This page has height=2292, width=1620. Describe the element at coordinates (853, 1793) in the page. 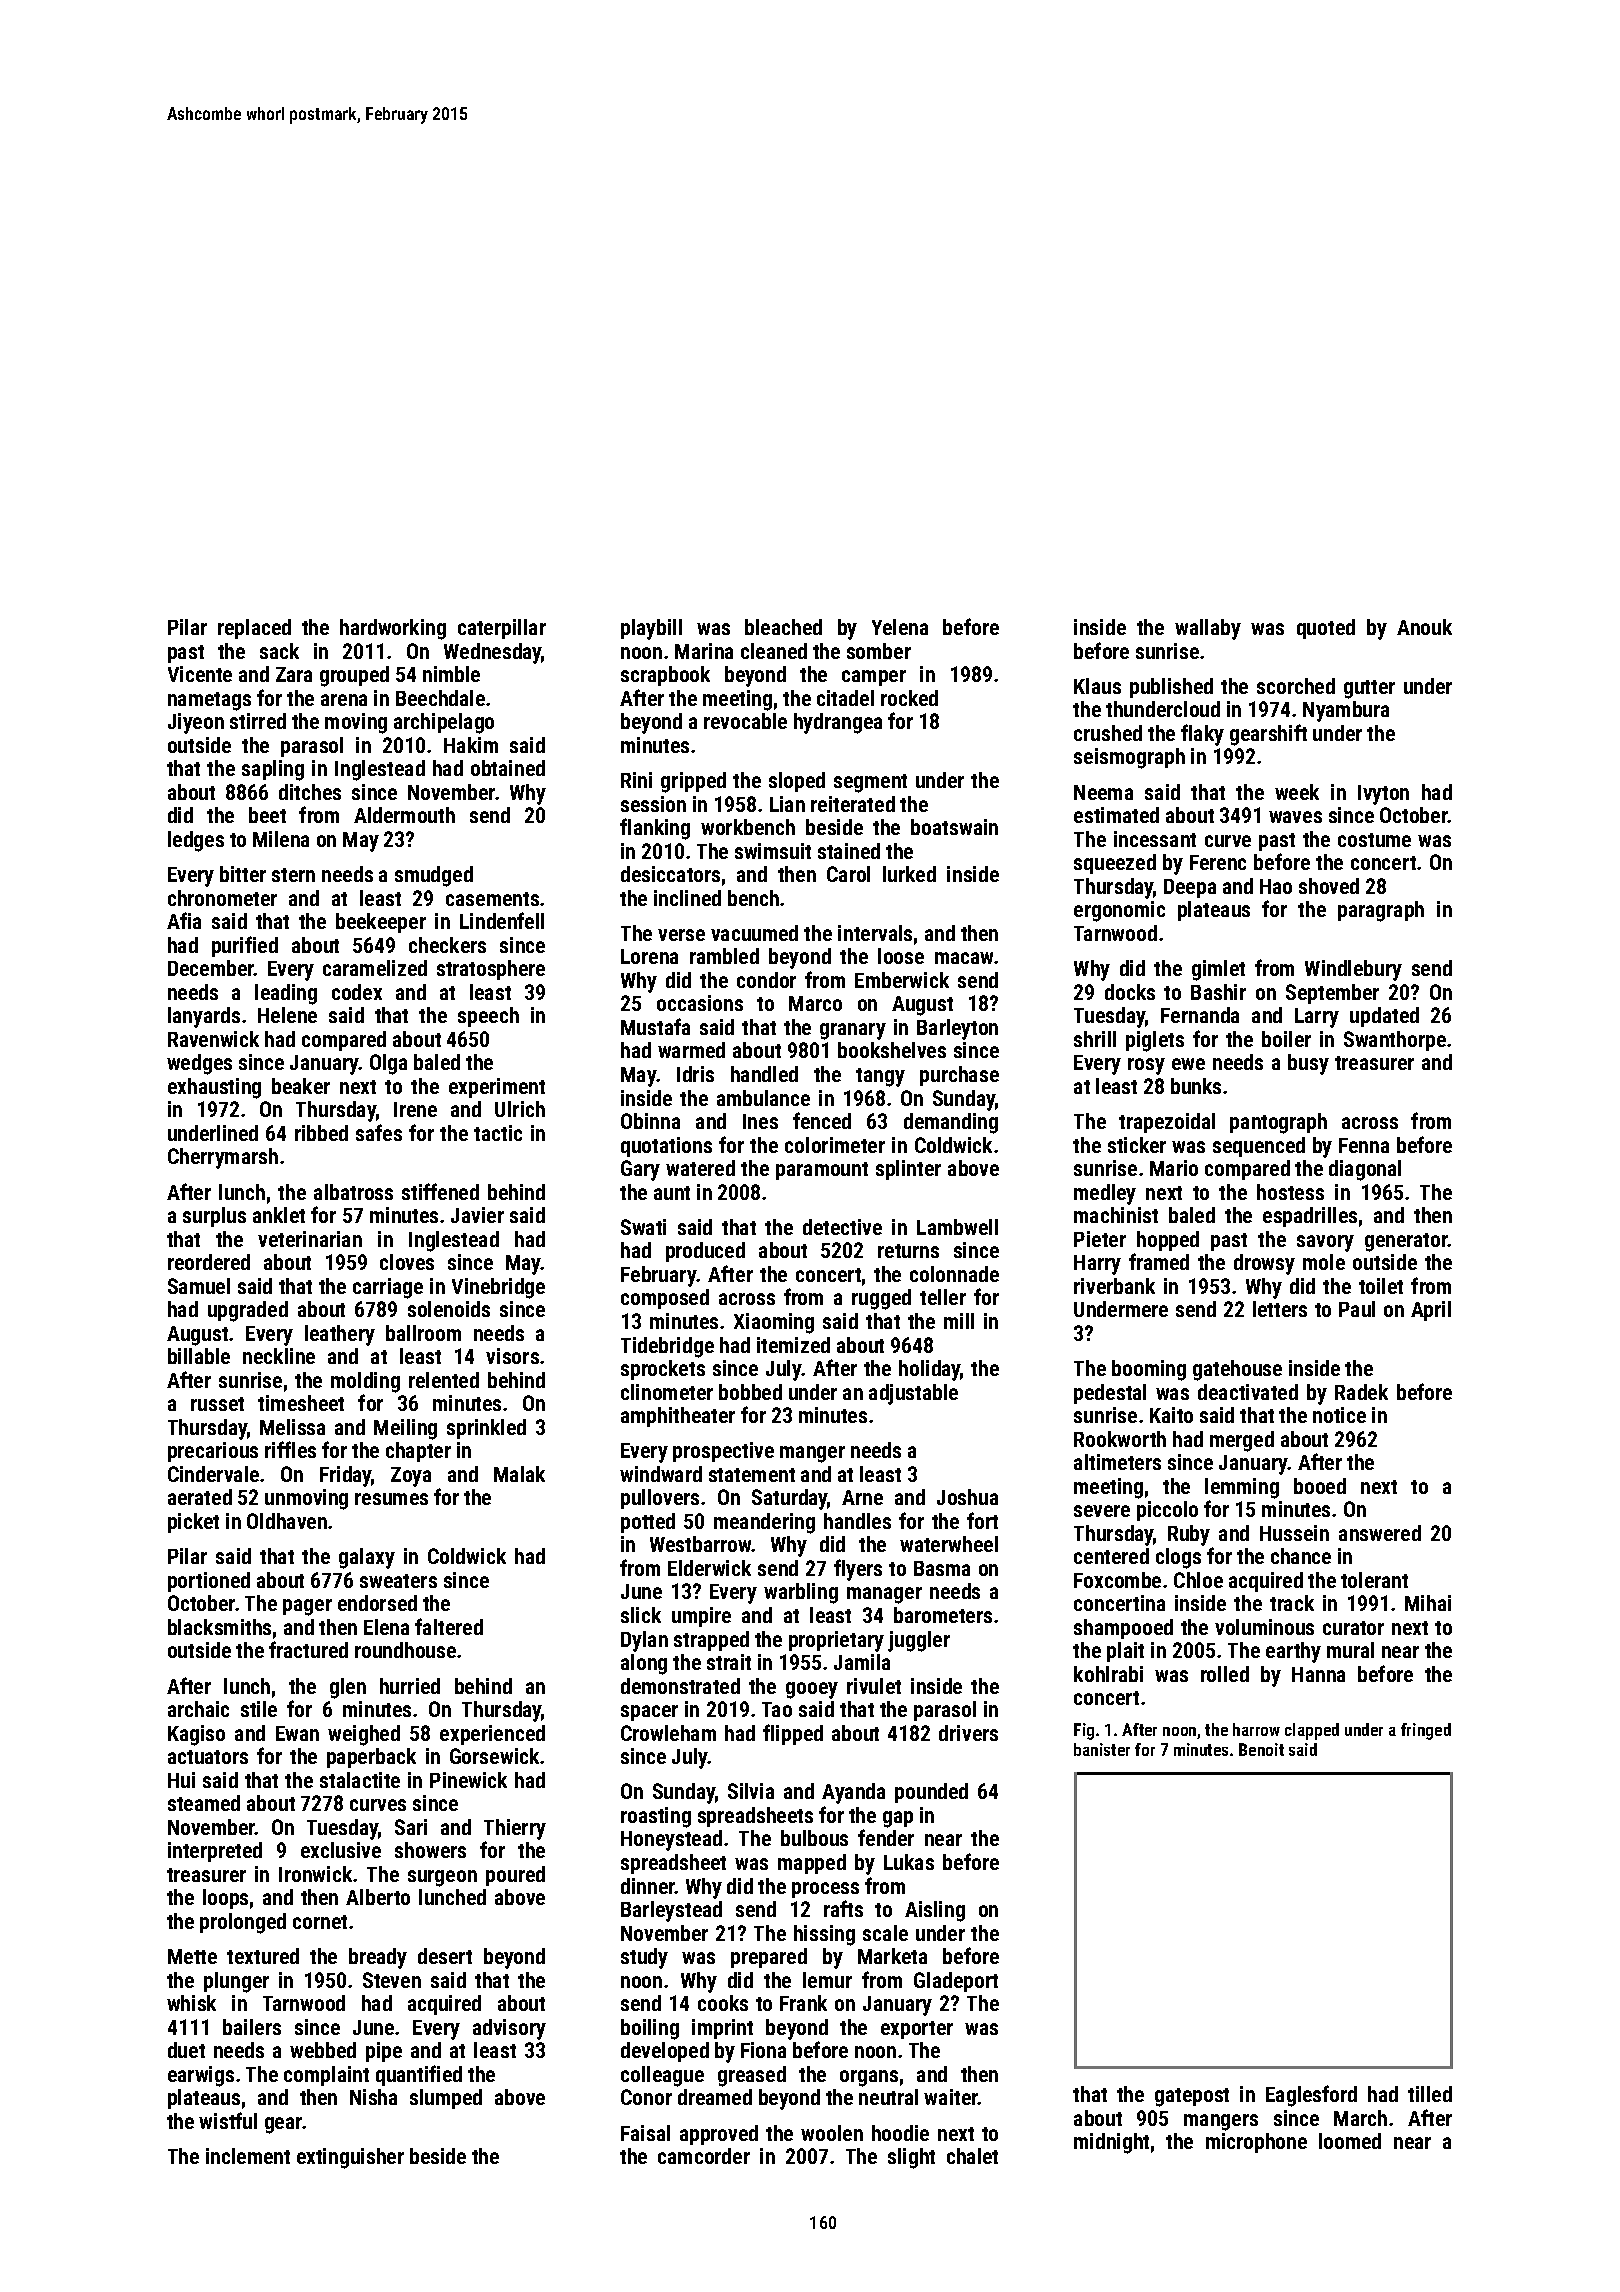

I see `Ayanda` at that location.
